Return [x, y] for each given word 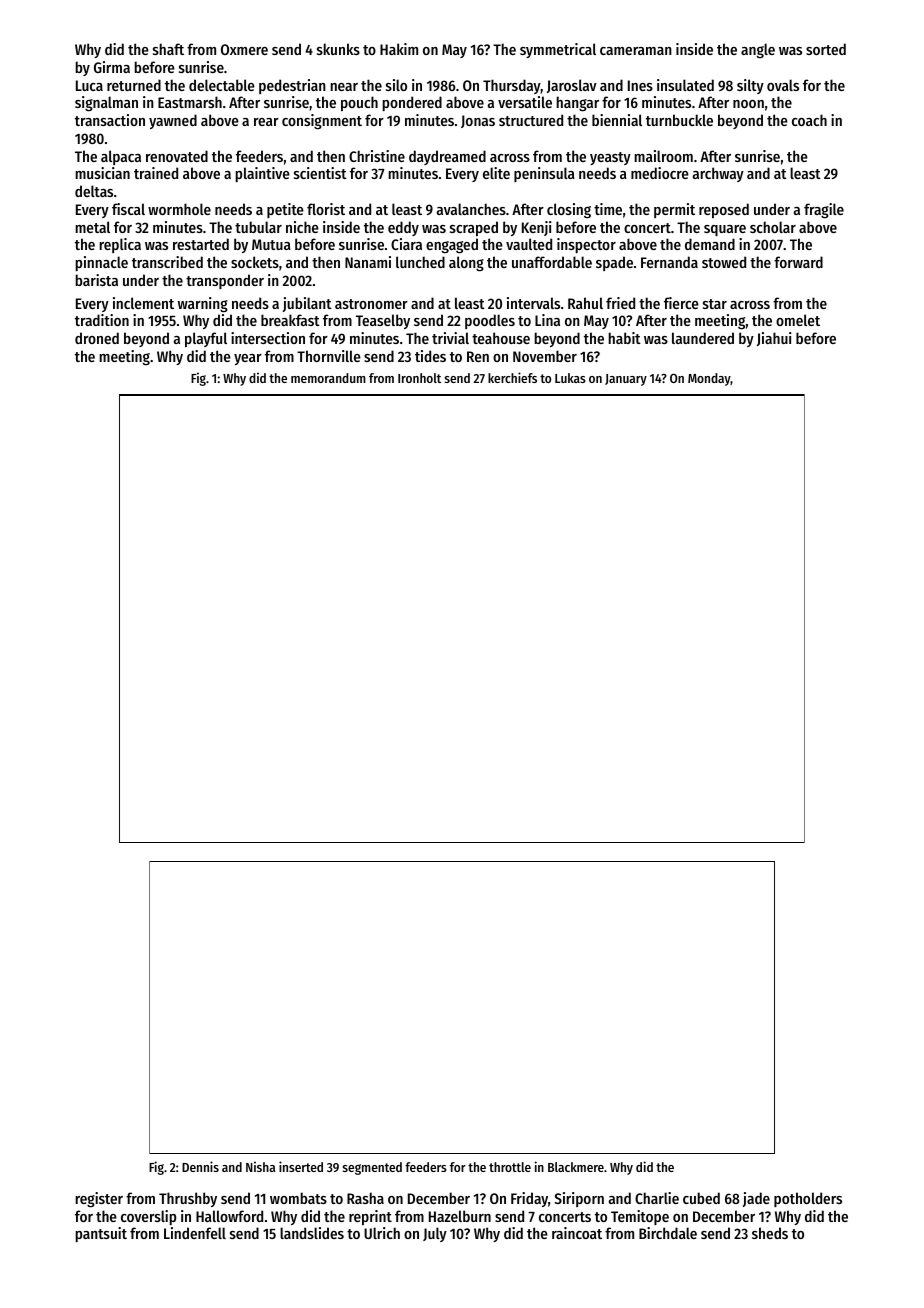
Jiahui [774, 339]
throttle [510, 1167]
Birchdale [668, 1233]
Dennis [200, 1166]
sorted [826, 49]
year [248, 359]
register [99, 1200]
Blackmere [576, 1167]
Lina [547, 320]
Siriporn [579, 1199]
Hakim [399, 49]
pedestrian [292, 86]
